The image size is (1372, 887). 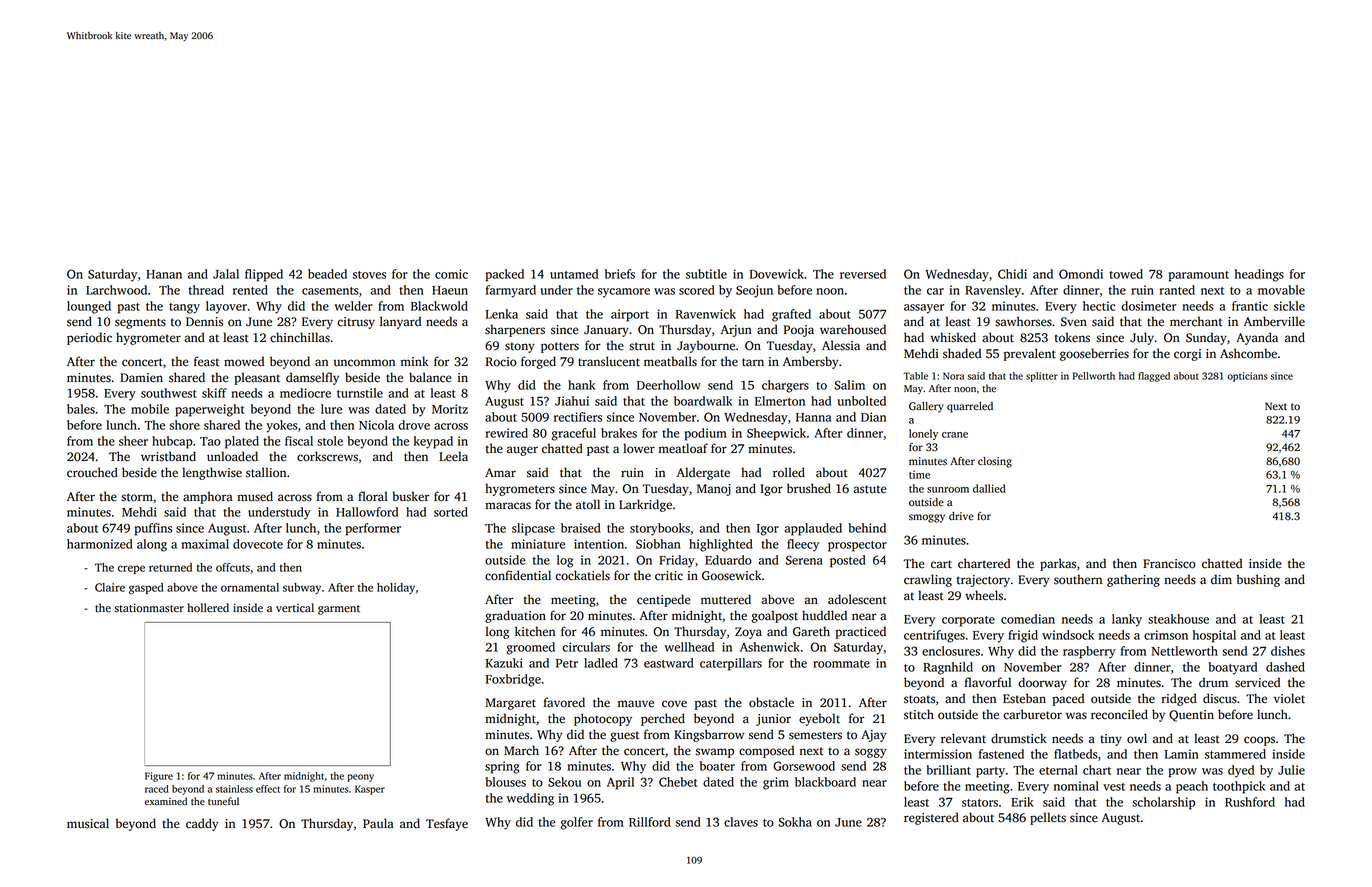 What do you see at coordinates (1042, 683) in the page?
I see `doorway` at bounding box center [1042, 683].
